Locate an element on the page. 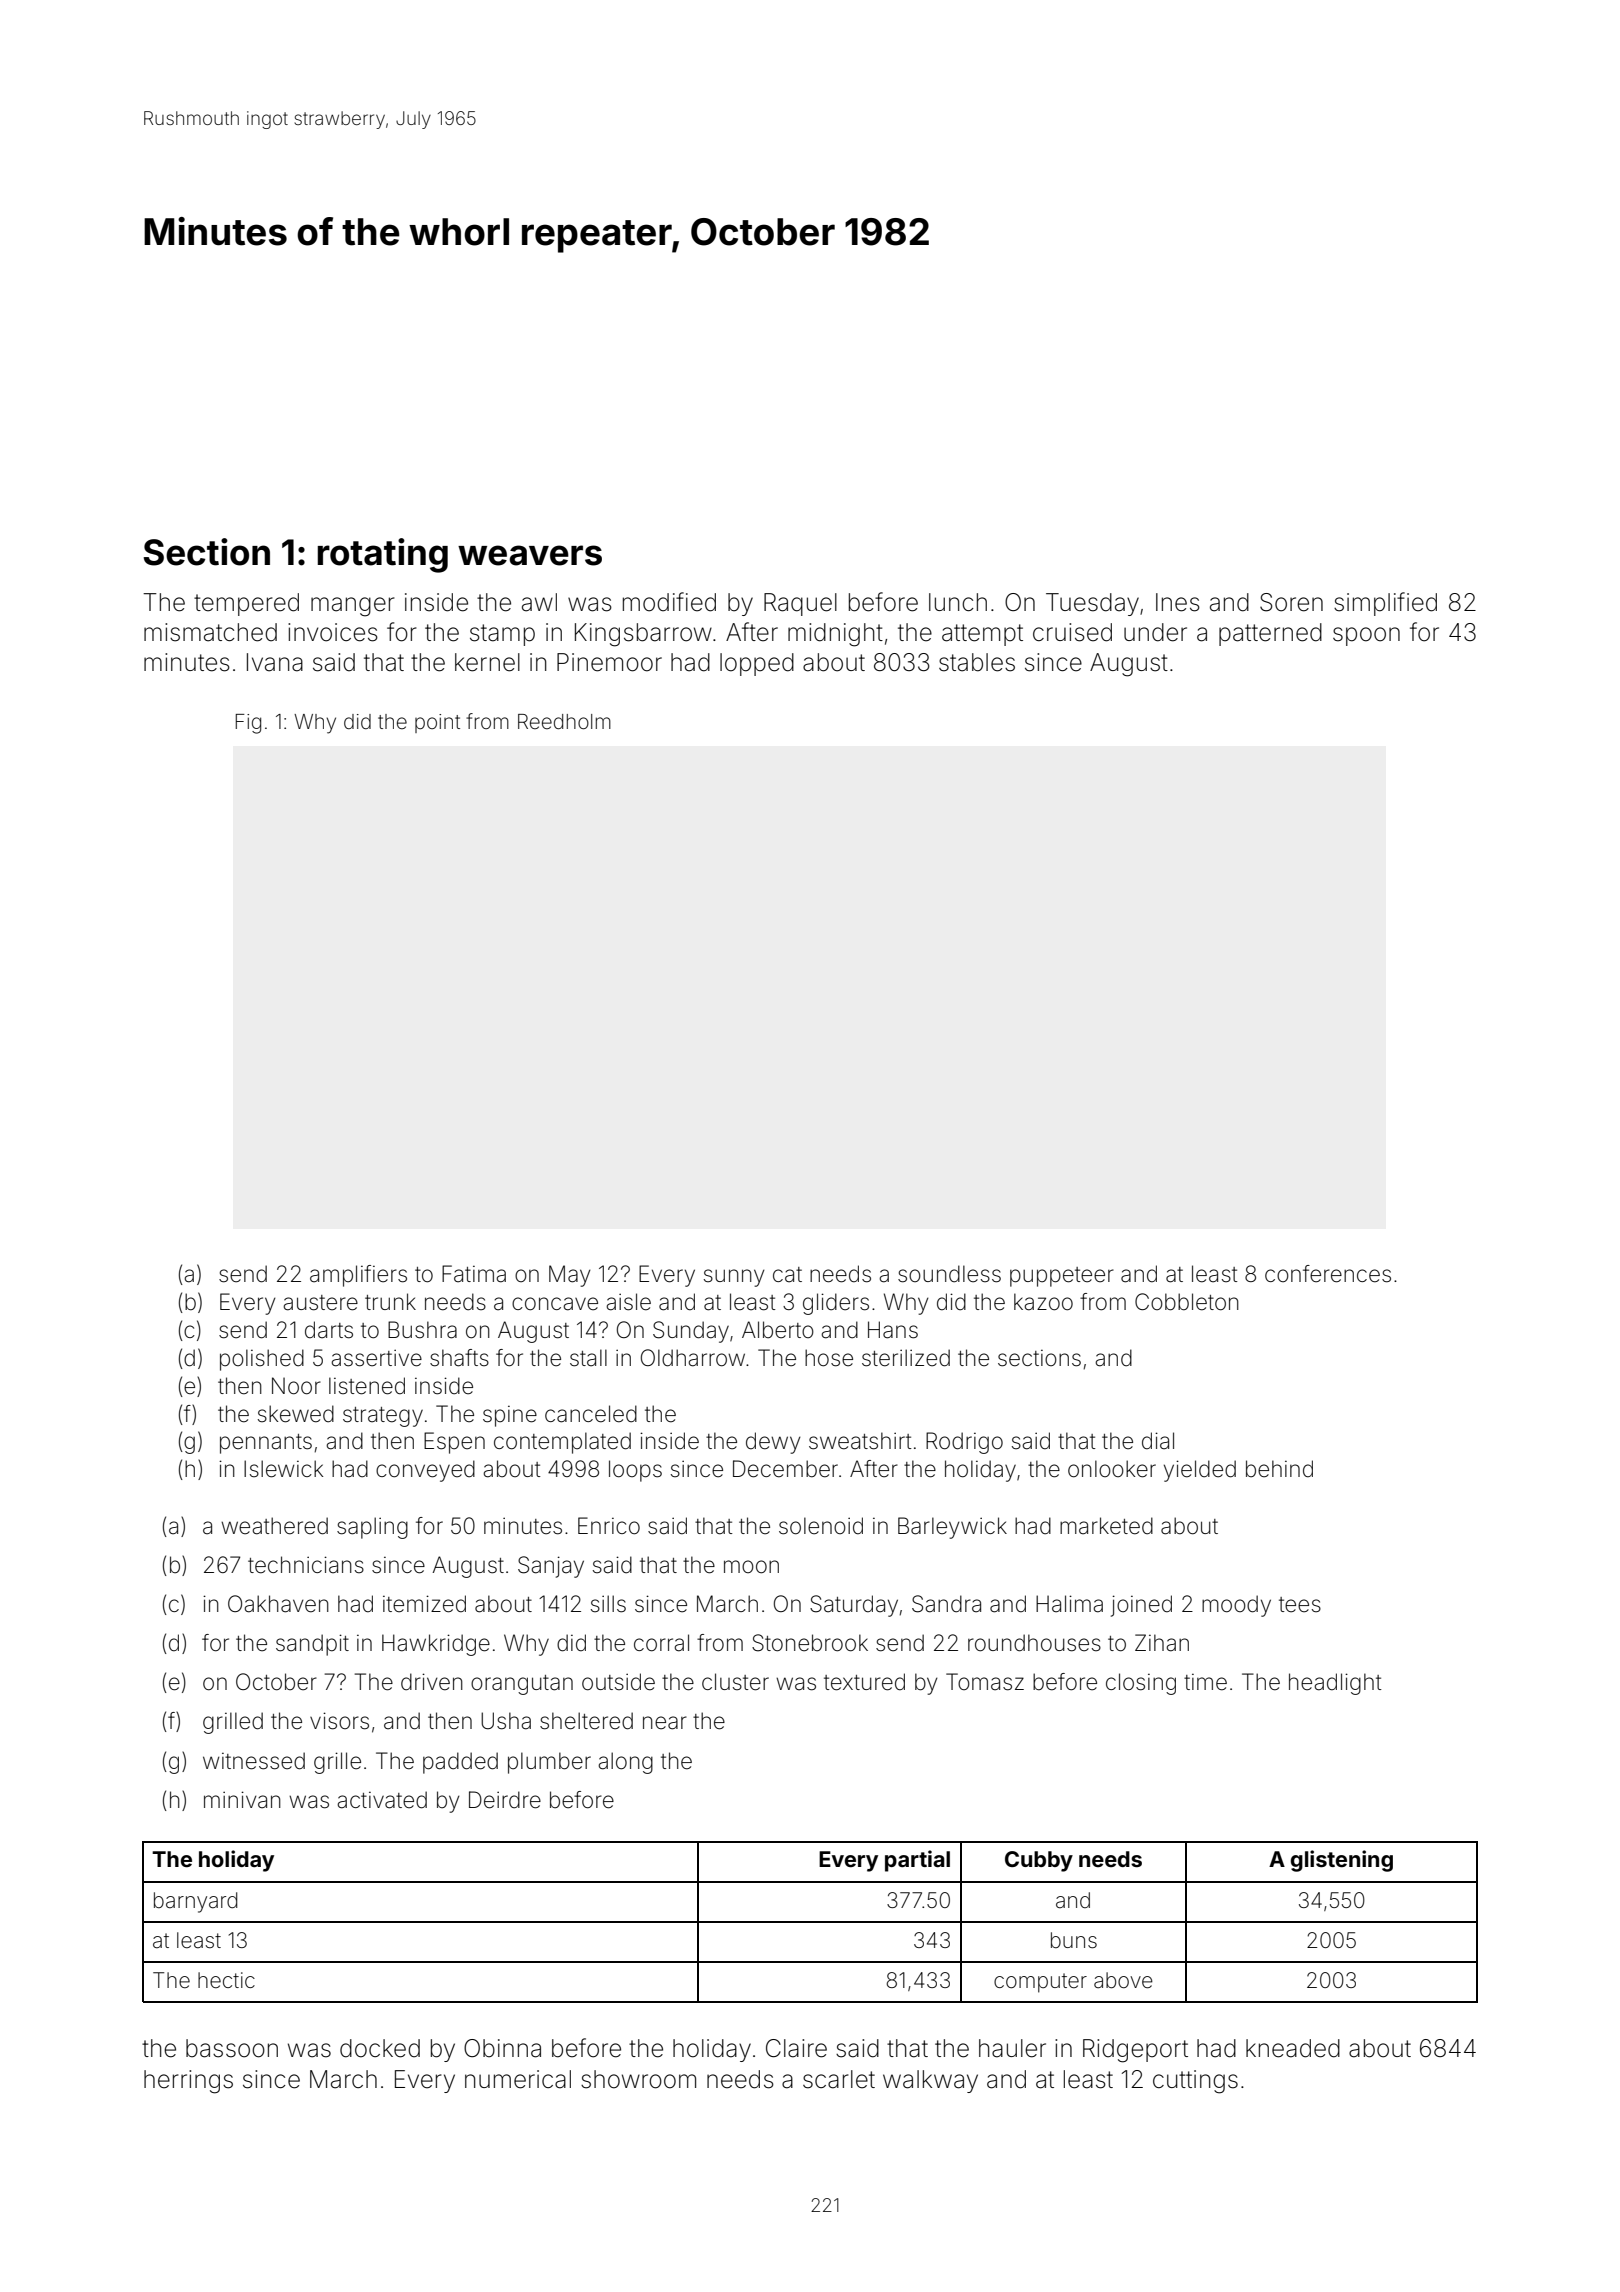 The height and width of the page is (2292, 1620). Reedholm is located at coordinates (564, 721).
